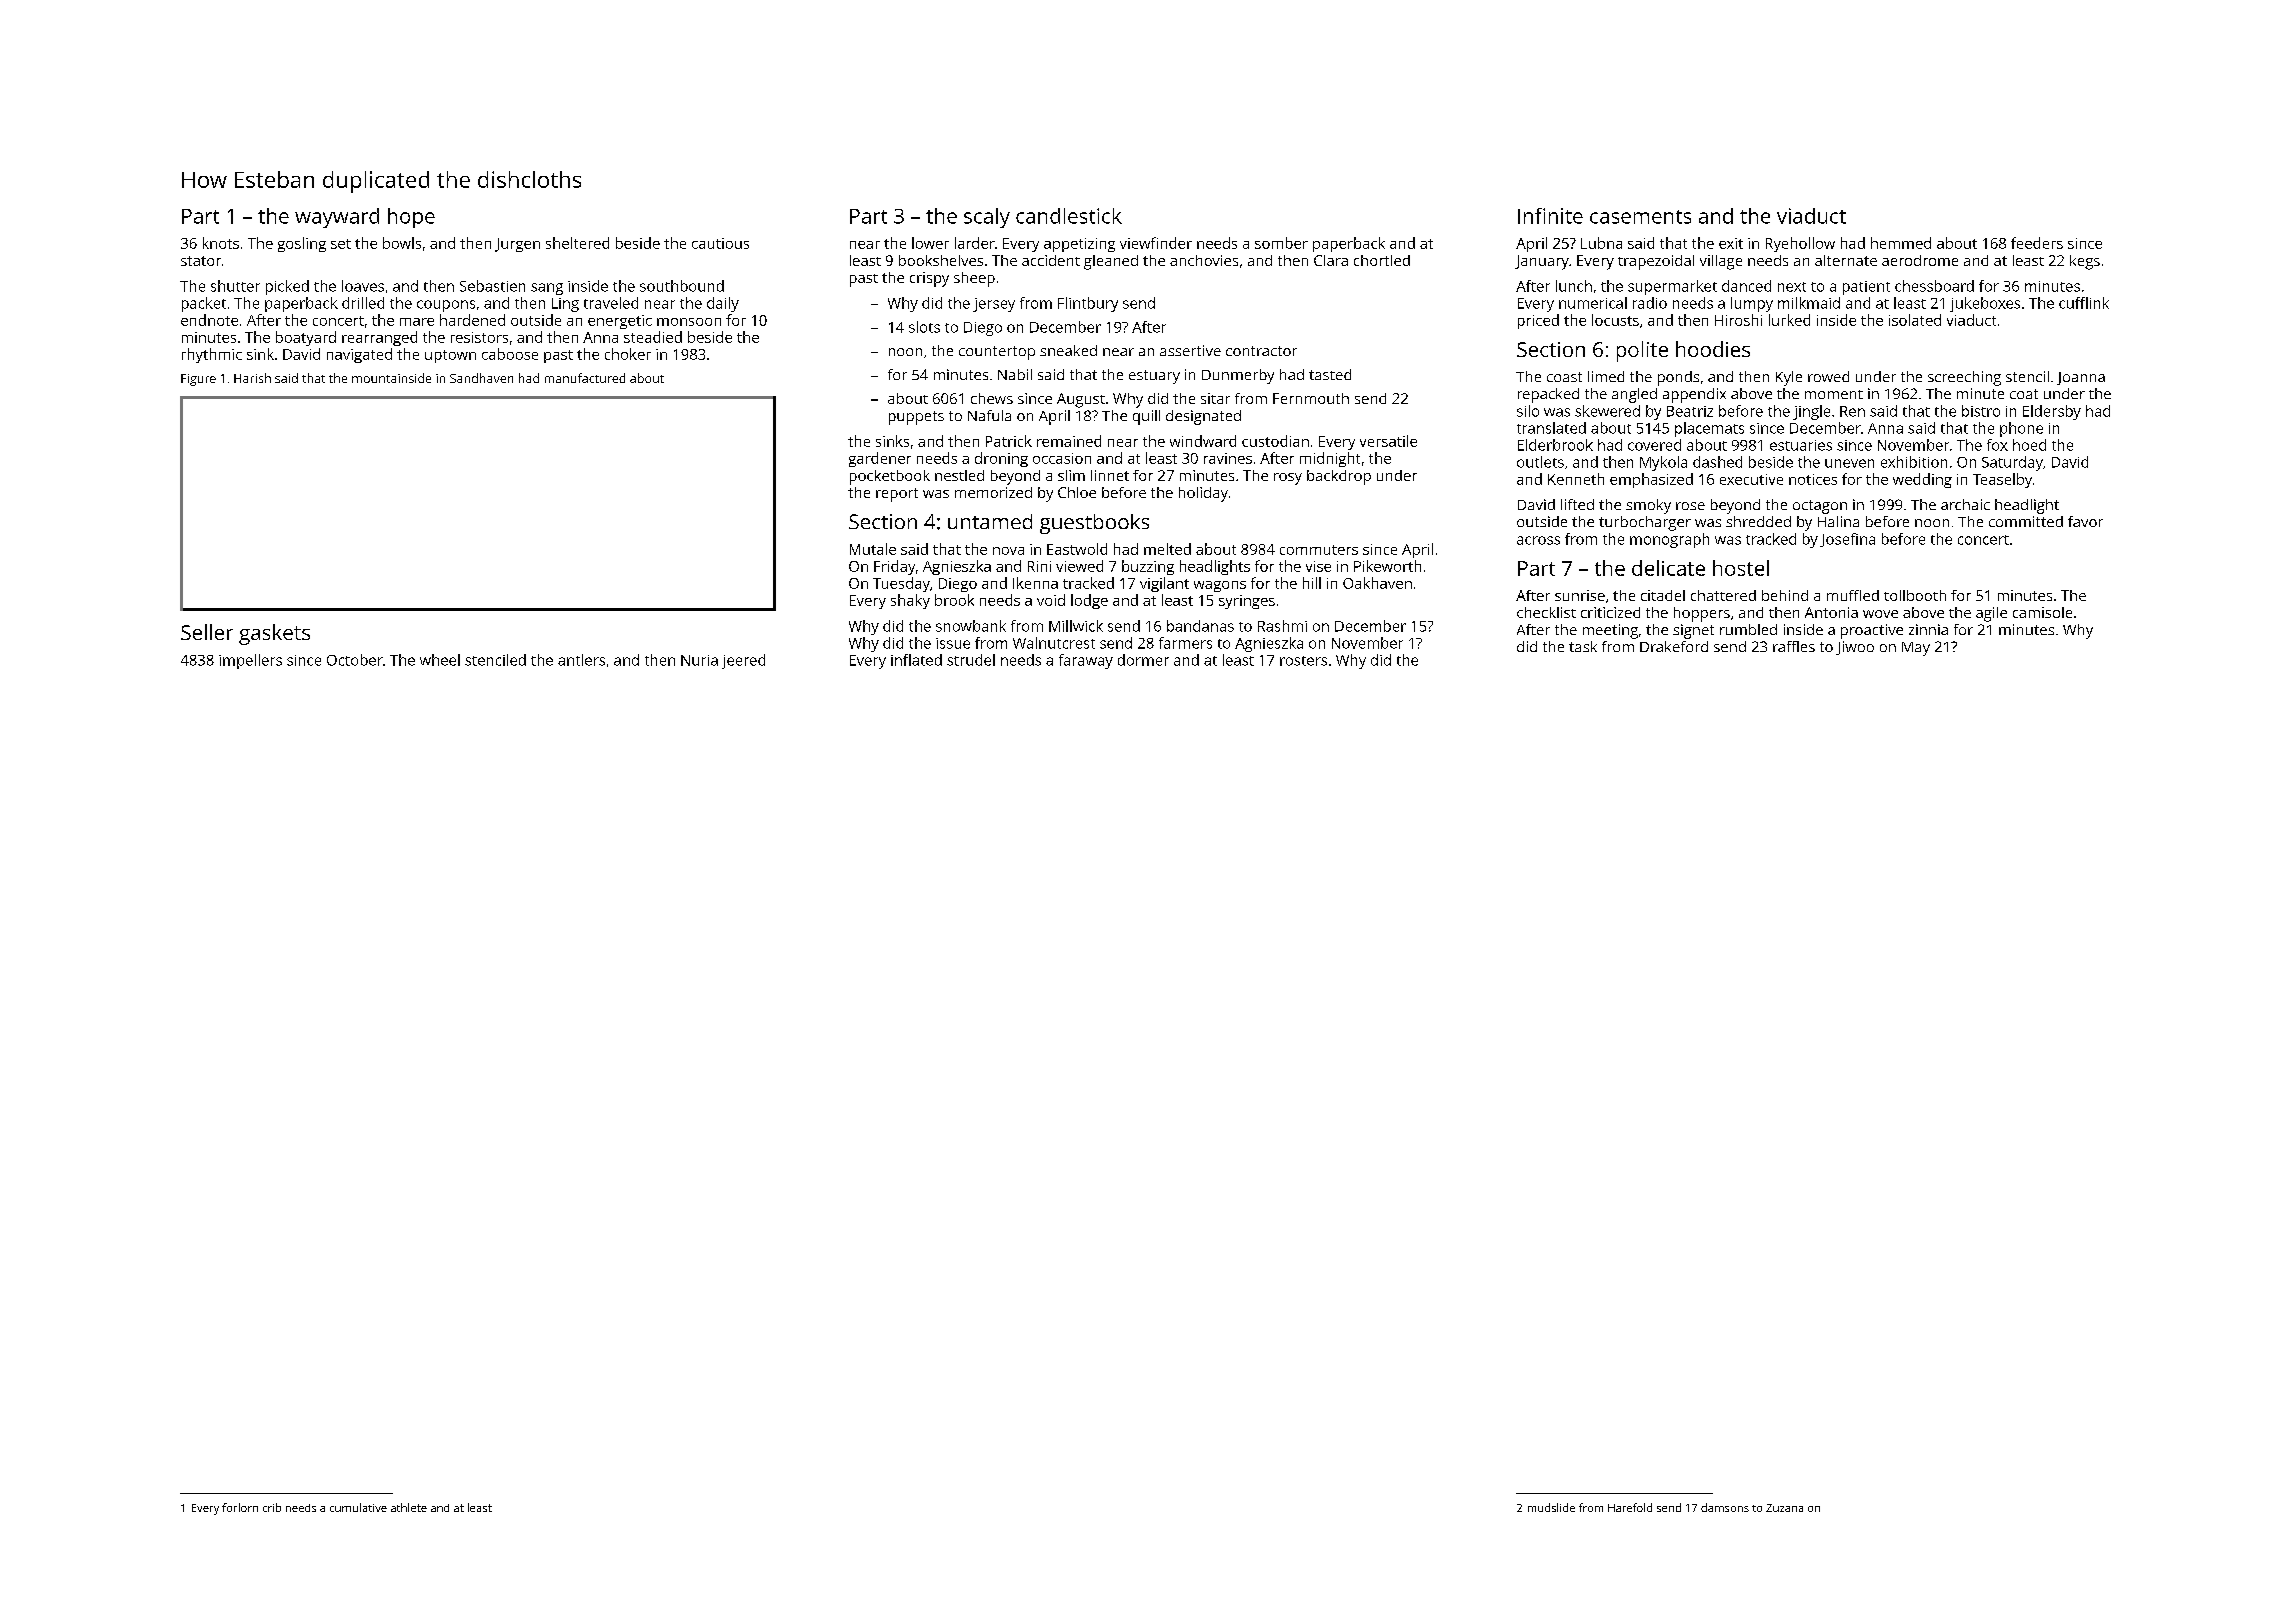  I want to click on faraway, so click(1086, 661).
